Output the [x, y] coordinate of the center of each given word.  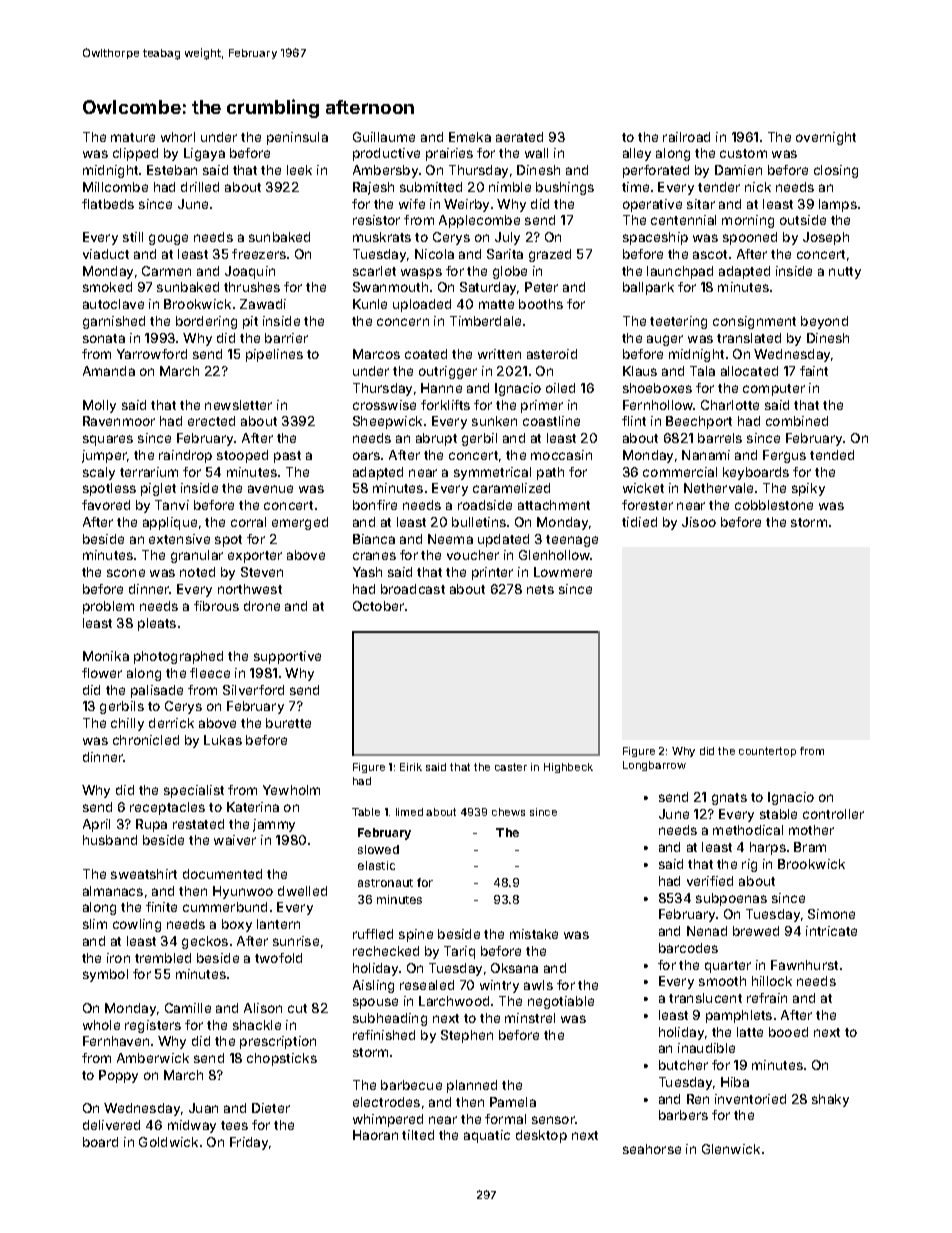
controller [833, 814]
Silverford [253, 690]
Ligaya [204, 154]
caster [511, 767]
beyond [824, 322]
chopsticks [282, 1059]
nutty [845, 273]
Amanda [109, 371]
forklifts [445, 405]
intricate [831, 931]
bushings [565, 188]
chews [508, 812]
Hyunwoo [243, 892]
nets [540, 589]
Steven [262, 572]
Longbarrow [654, 766]
